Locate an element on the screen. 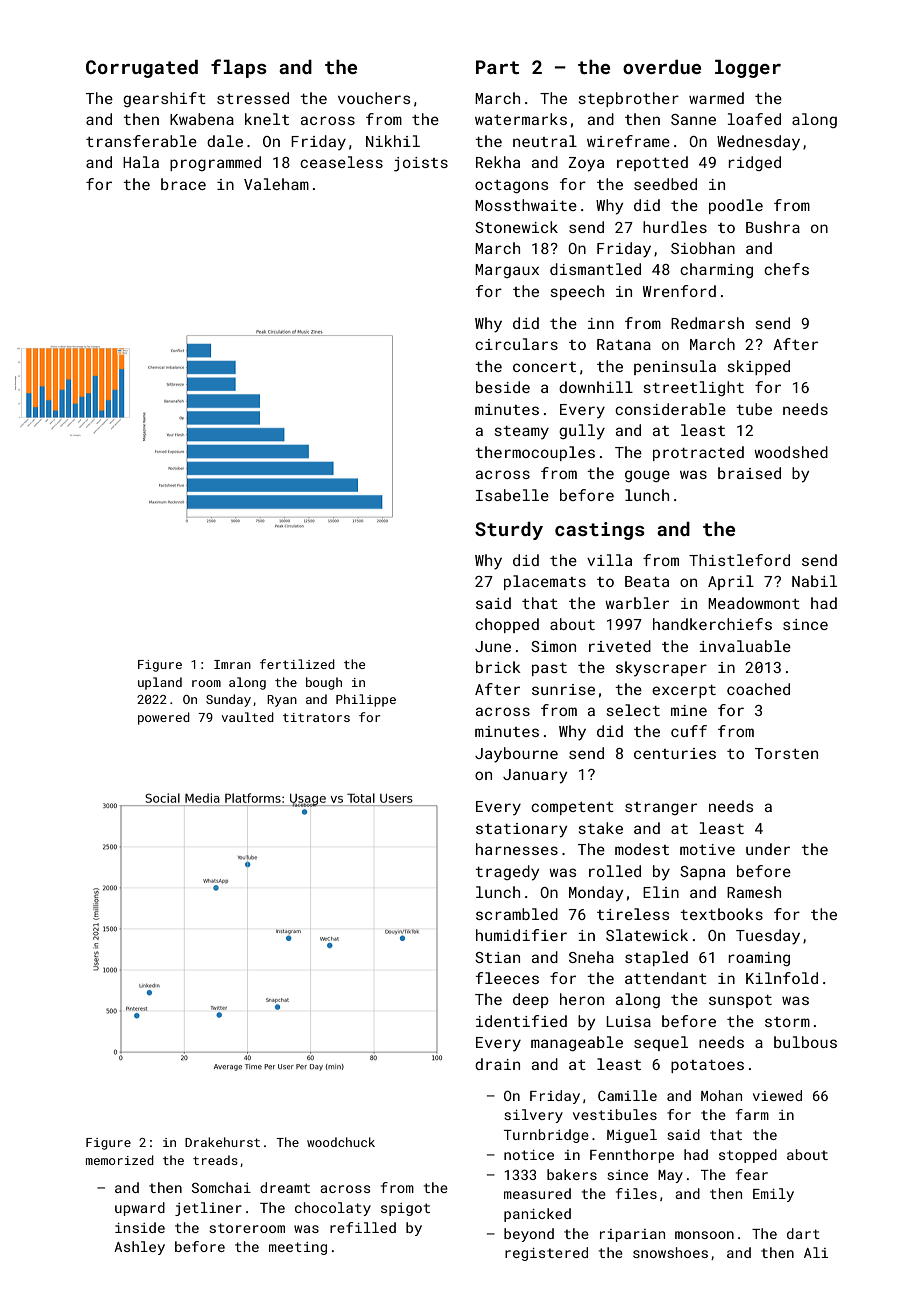 The height and width of the screenshot is (1308, 924). Drakehurst is located at coordinates (222, 1142).
